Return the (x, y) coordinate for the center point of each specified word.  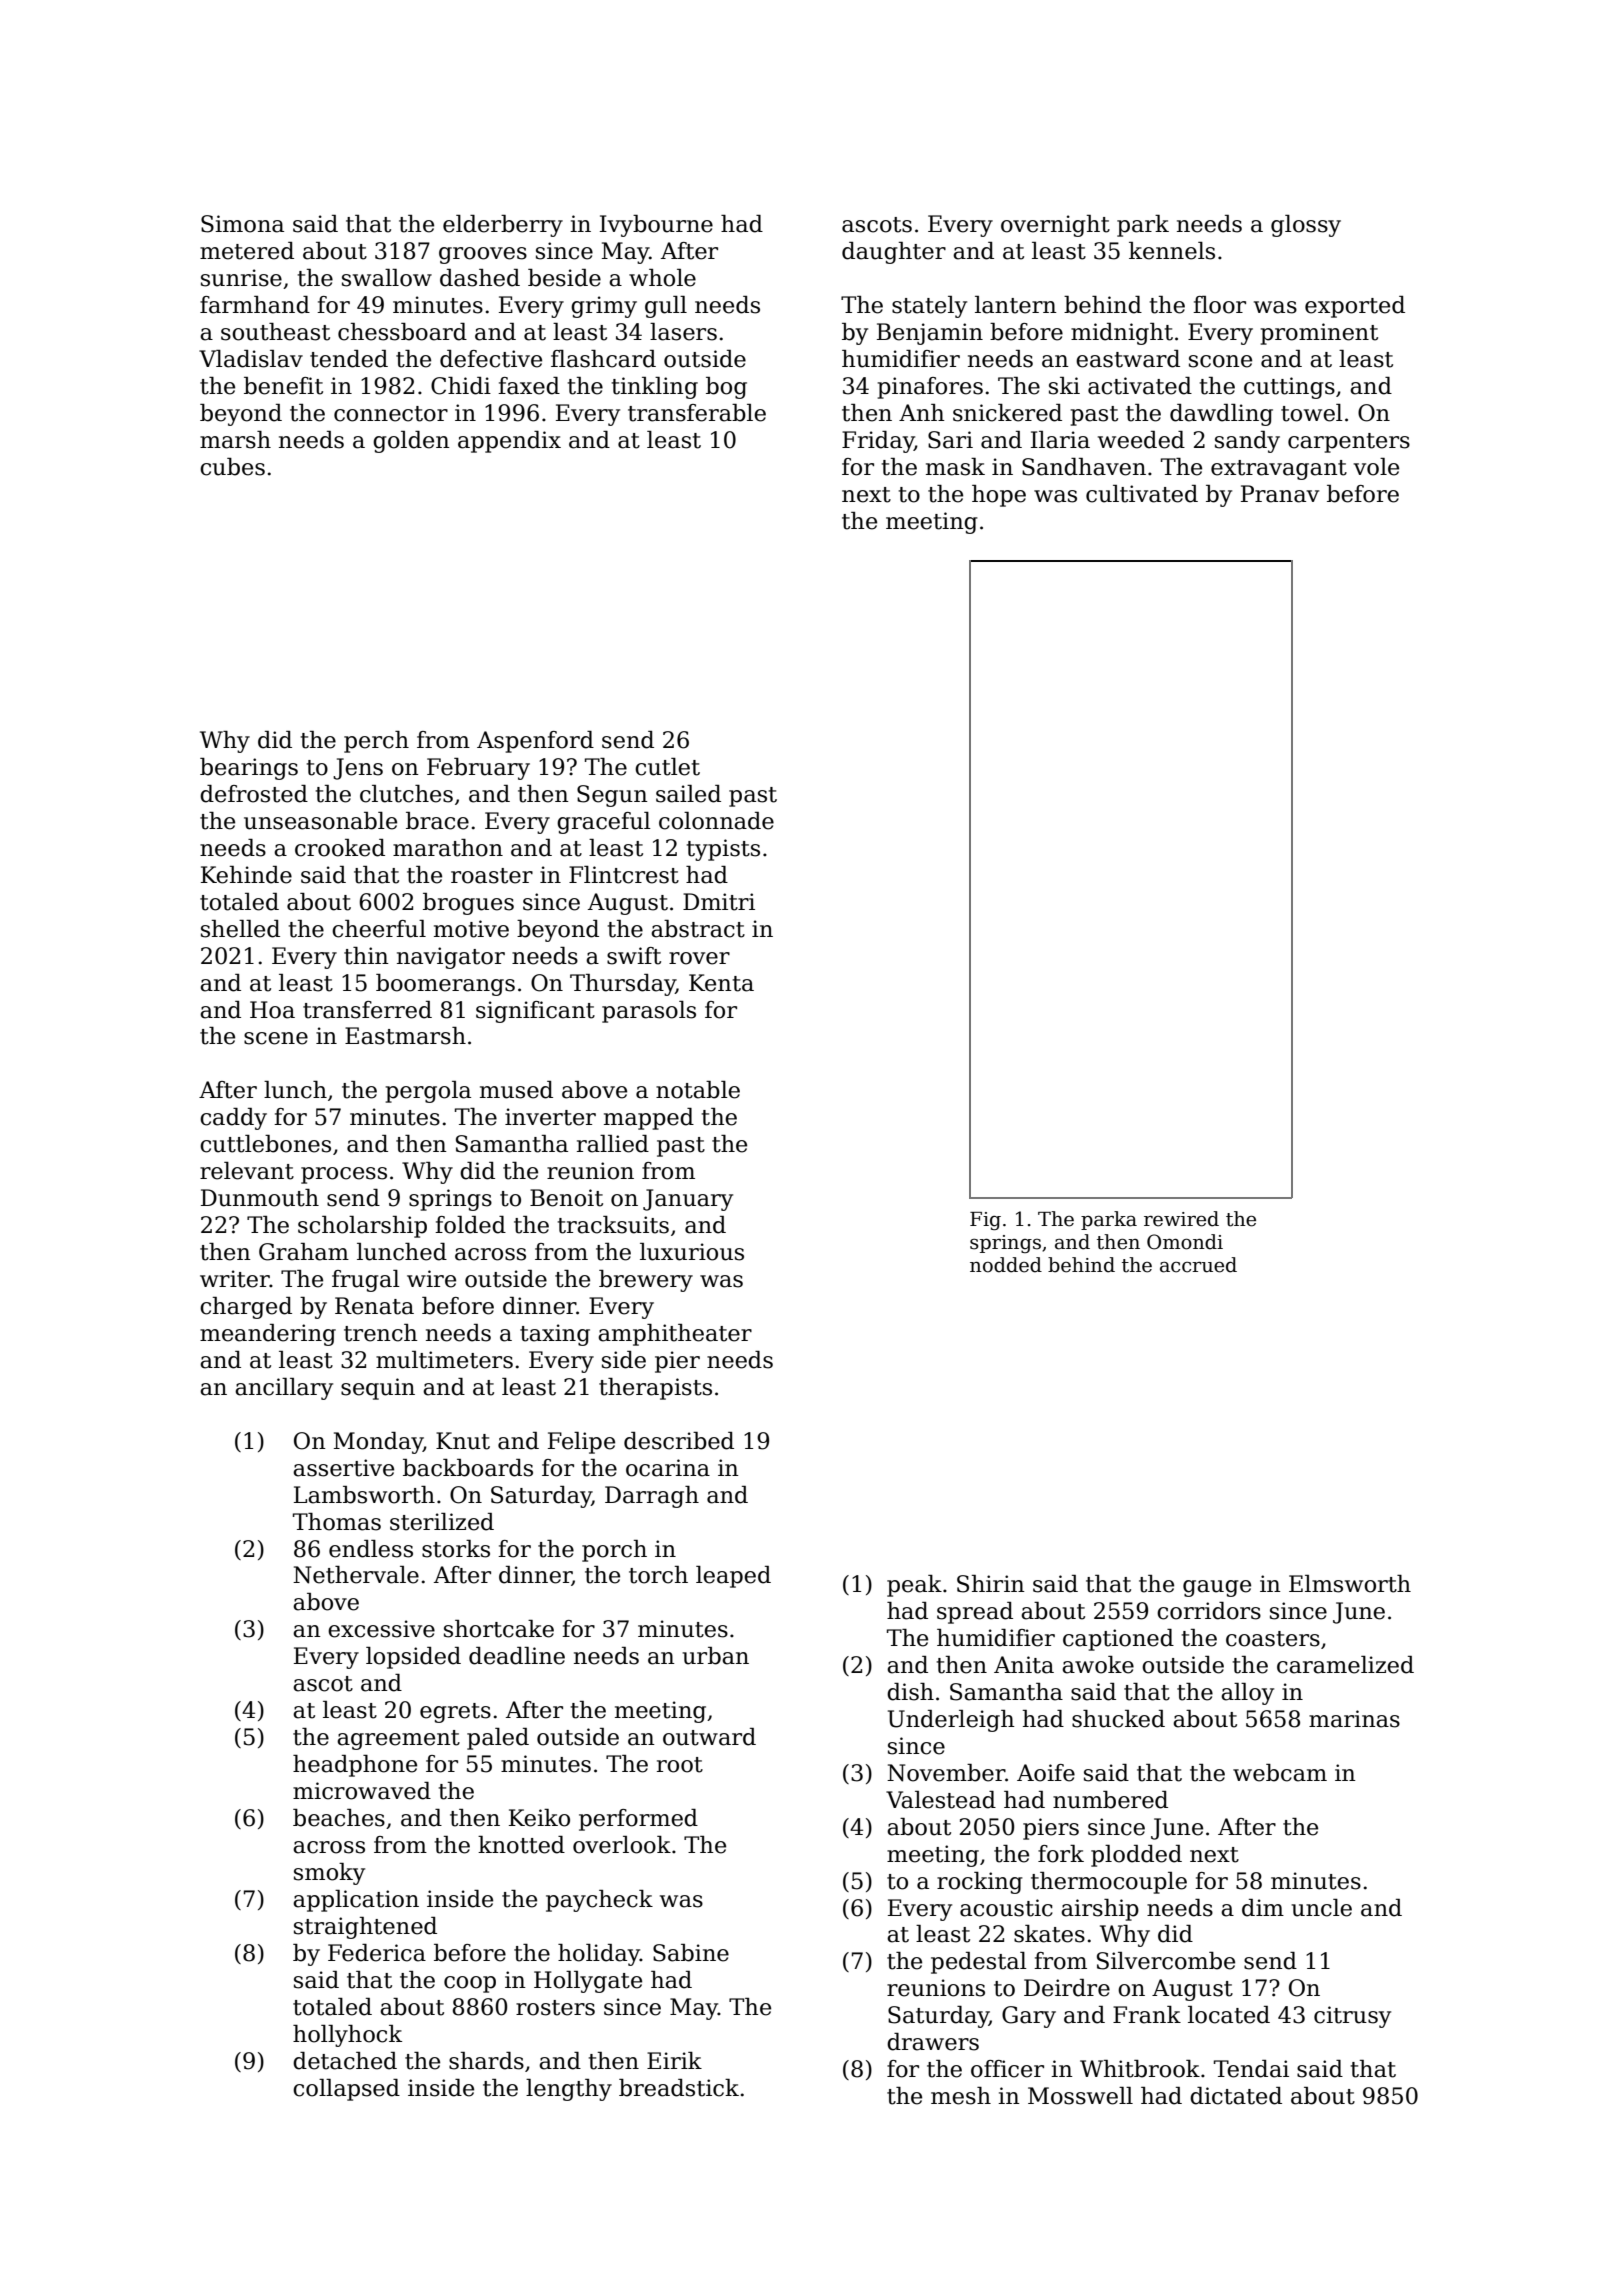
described (679, 1441)
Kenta (721, 983)
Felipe (581, 1443)
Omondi (1185, 1242)
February (478, 769)
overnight (1055, 226)
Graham (304, 1252)
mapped (649, 1119)
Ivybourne (656, 226)
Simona (242, 224)
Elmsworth (1350, 1584)
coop (470, 1984)
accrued (1198, 1265)
